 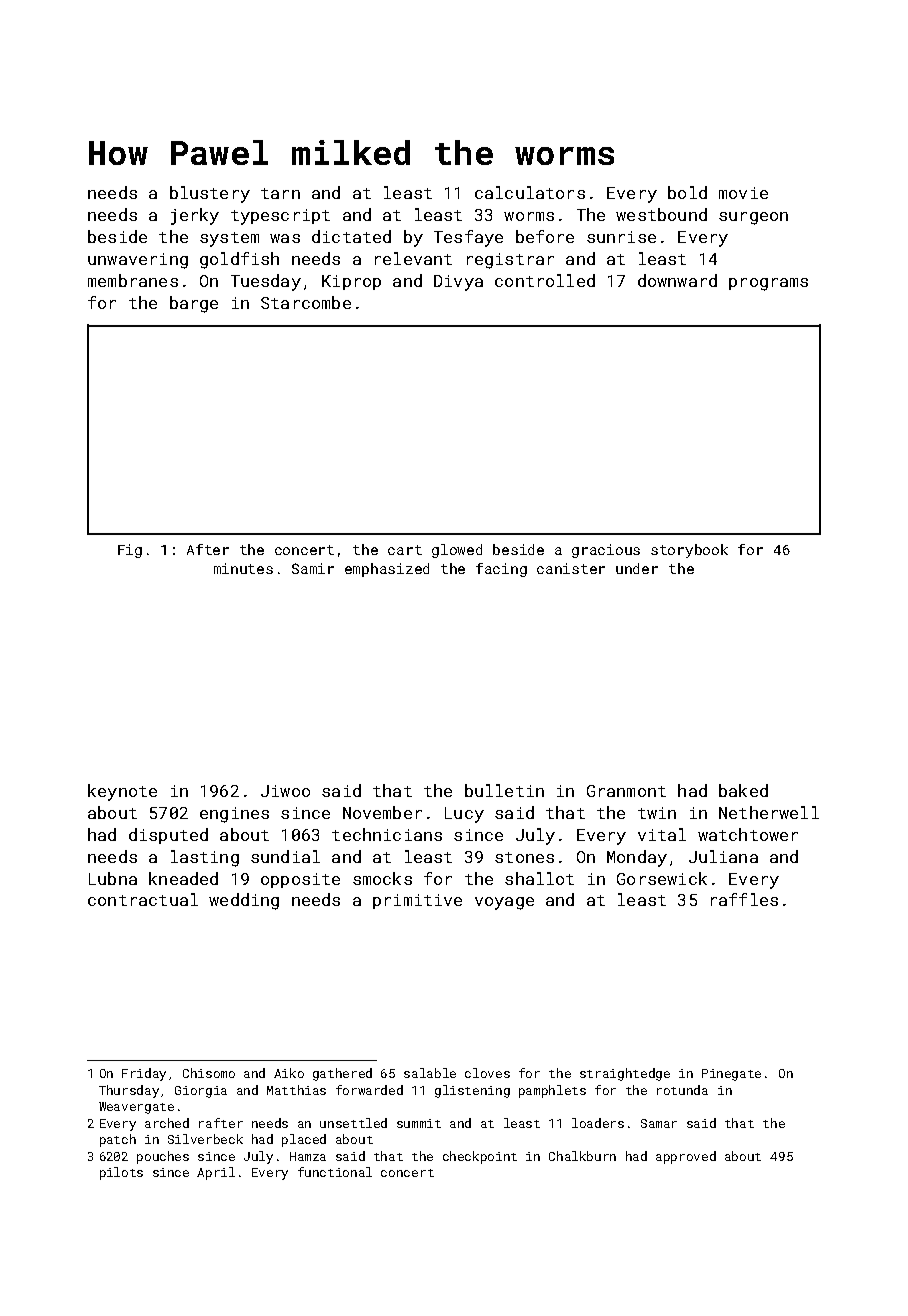 I want to click on contractual, so click(x=143, y=899).
